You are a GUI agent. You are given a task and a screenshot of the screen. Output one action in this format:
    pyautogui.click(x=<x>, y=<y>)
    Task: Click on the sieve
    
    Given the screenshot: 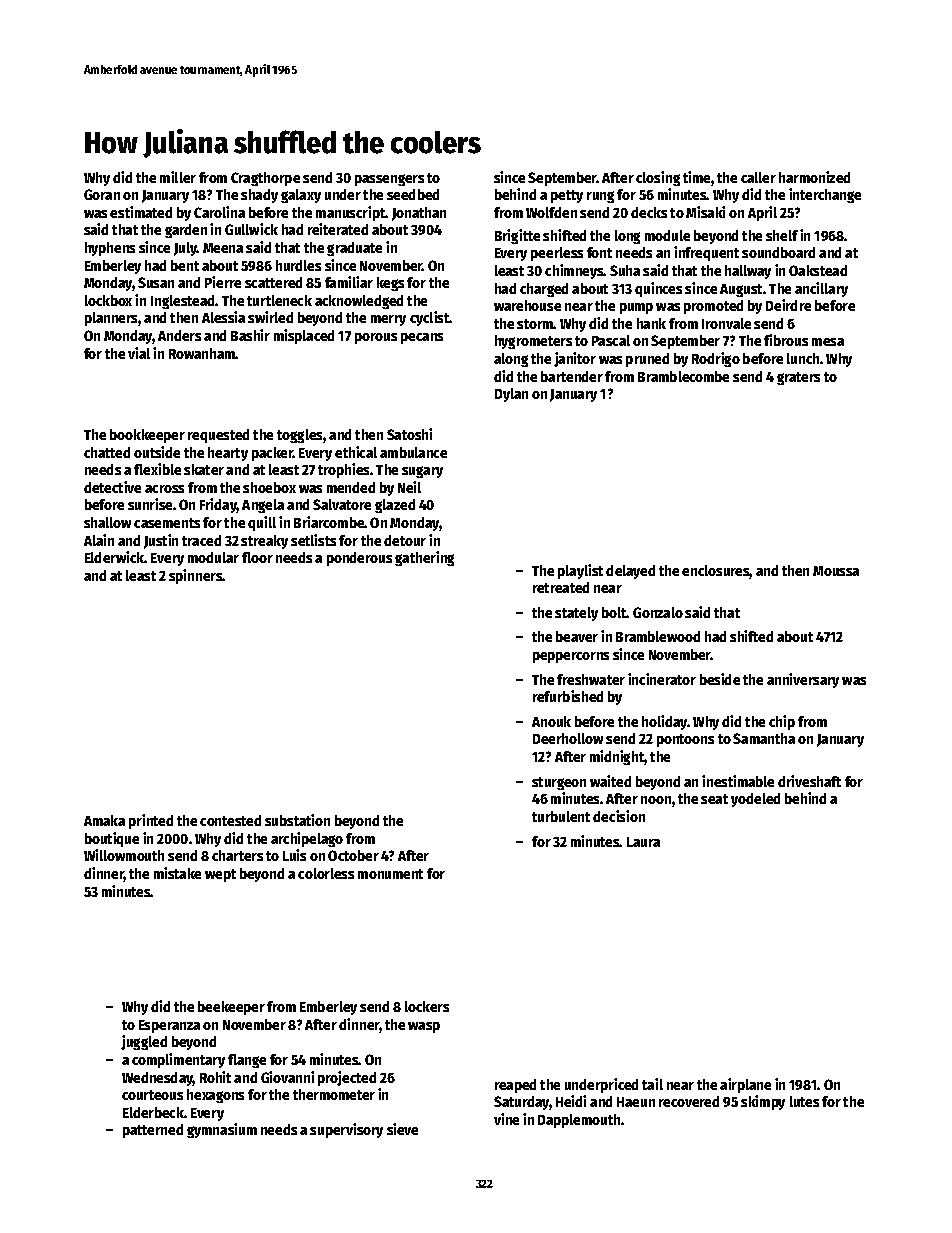 What is the action you would take?
    pyautogui.click(x=402, y=1129)
